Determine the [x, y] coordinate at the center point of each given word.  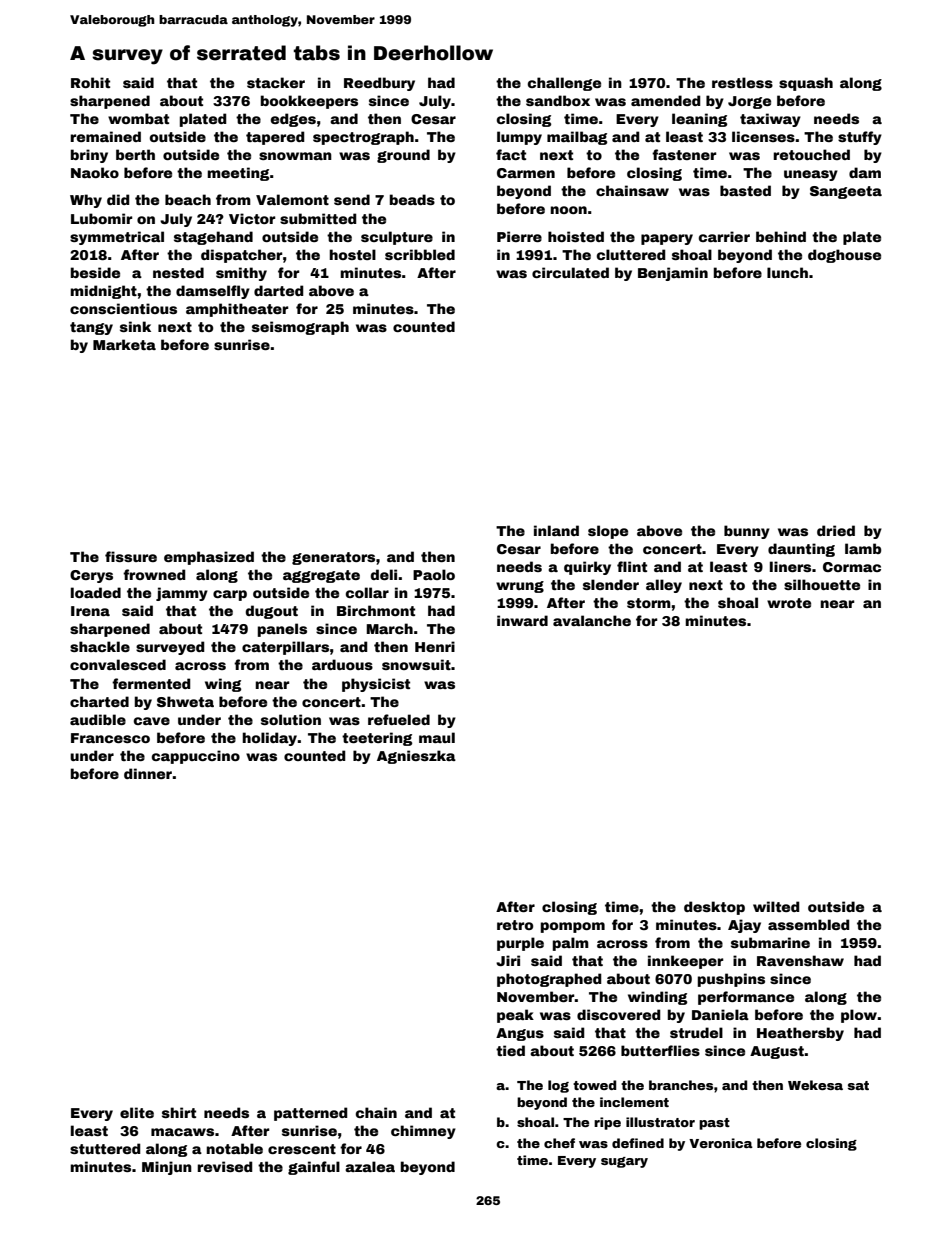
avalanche [592, 620]
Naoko [95, 172]
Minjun [167, 1168]
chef [559, 1143]
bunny [747, 532]
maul [437, 737]
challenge [564, 84]
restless [742, 82]
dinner [148, 773]
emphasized [209, 558]
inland [556, 530]
